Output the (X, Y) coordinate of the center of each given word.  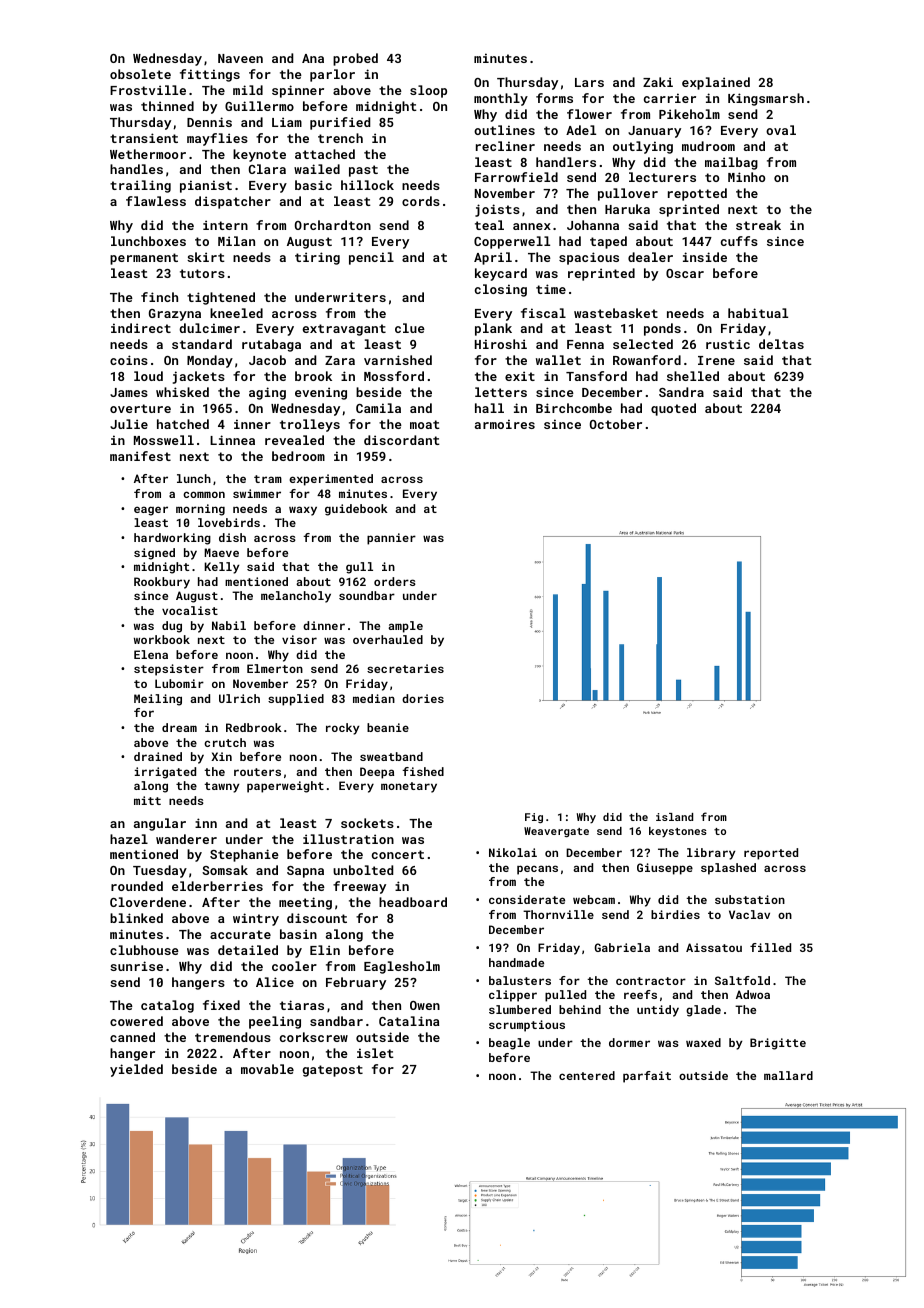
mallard (788, 1075)
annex (532, 226)
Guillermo (259, 106)
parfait (647, 1077)
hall (489, 408)
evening (321, 393)
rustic (728, 344)
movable (267, 1069)
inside (705, 257)
